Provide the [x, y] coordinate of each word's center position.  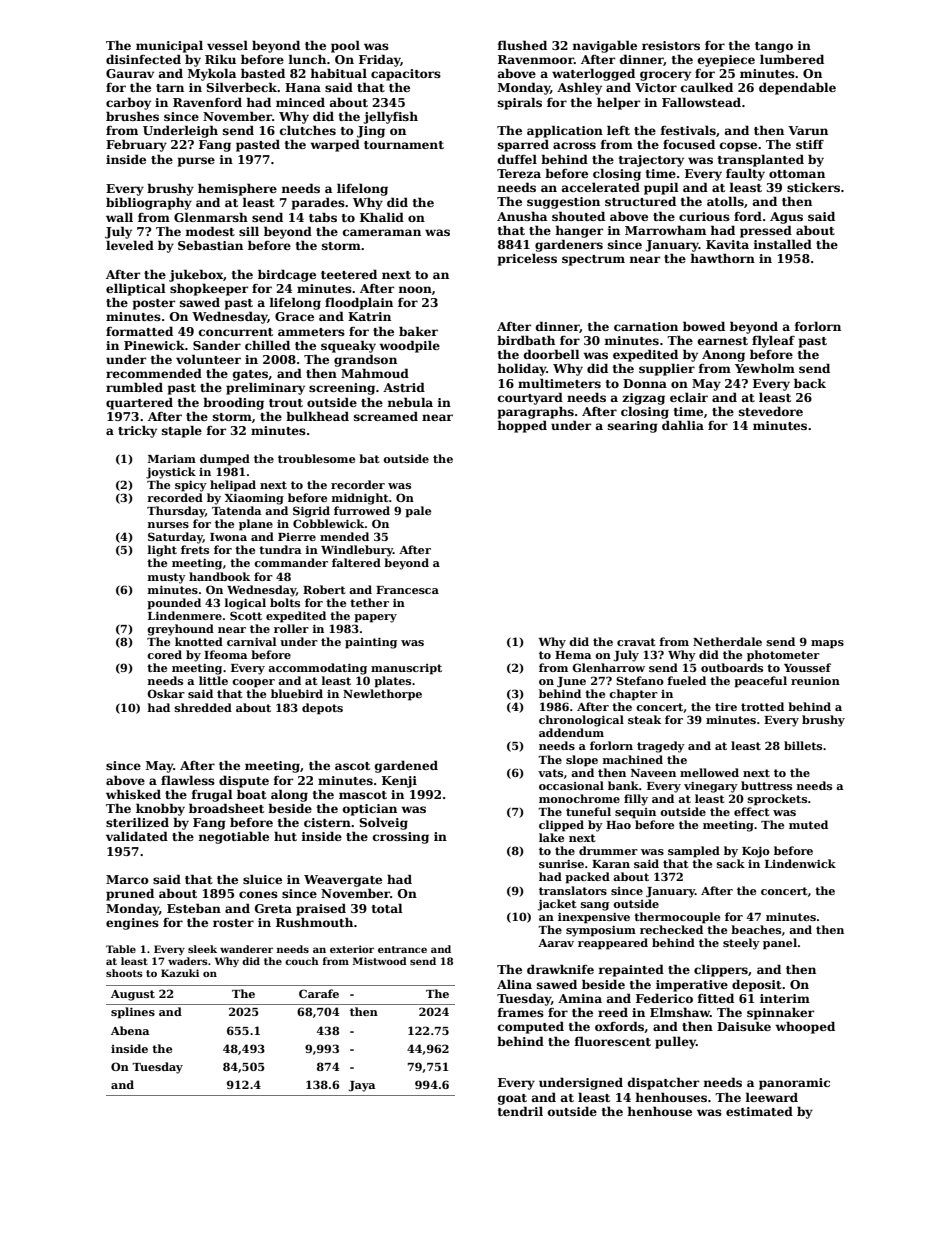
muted [808, 824]
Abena [130, 1030]
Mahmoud [375, 373]
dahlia [683, 425]
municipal [169, 46]
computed [531, 1027]
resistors [671, 45]
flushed [522, 45]
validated [137, 836]
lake [551, 837]
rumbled [134, 387]
